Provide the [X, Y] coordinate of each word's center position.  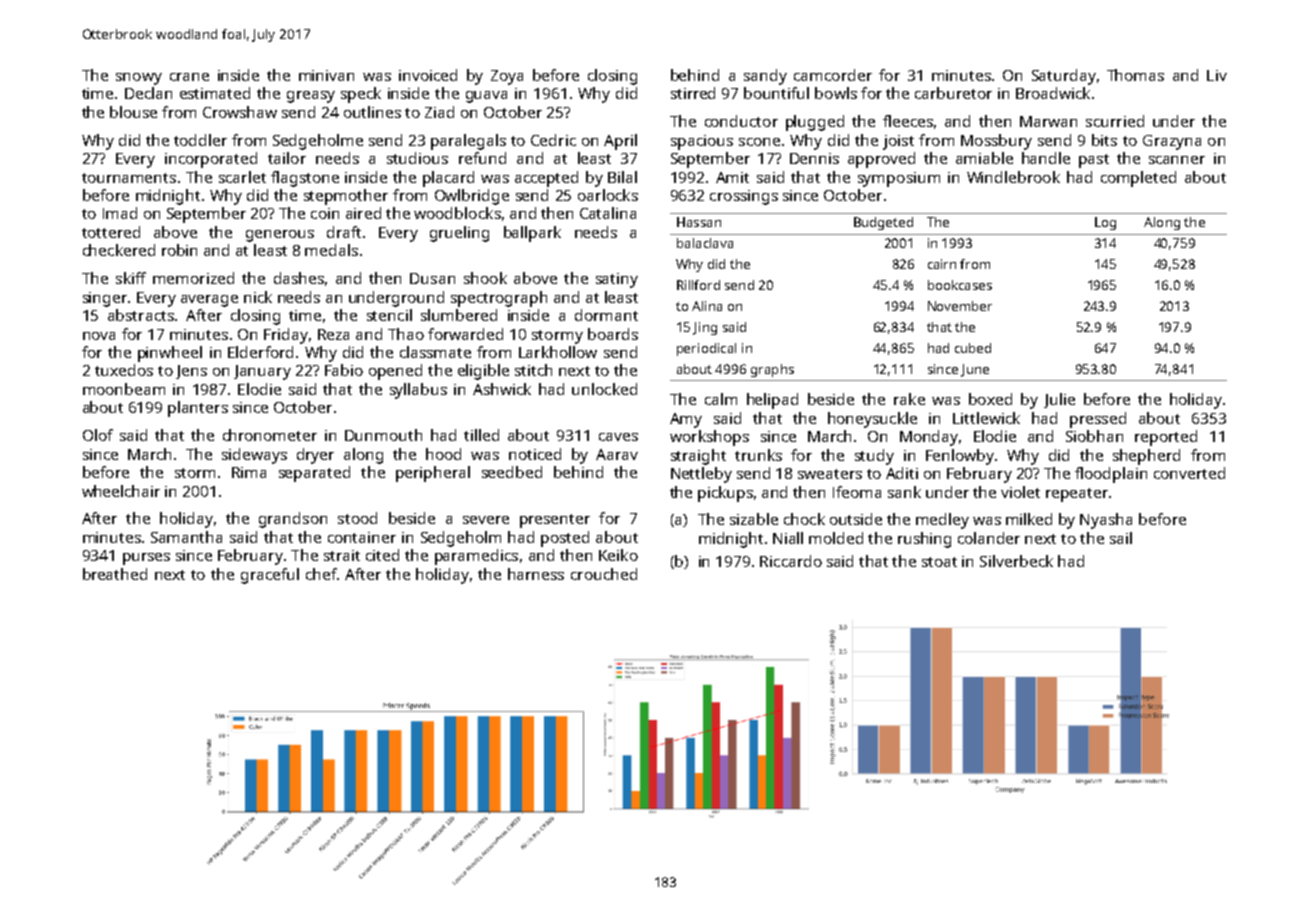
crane [189, 77]
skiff [131, 278]
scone [759, 142]
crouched [604, 574]
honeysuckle [872, 420]
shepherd [1146, 457]
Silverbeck [1016, 561]
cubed [973, 348]
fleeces [908, 121]
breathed [115, 574]
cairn [942, 264]
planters [198, 409]
